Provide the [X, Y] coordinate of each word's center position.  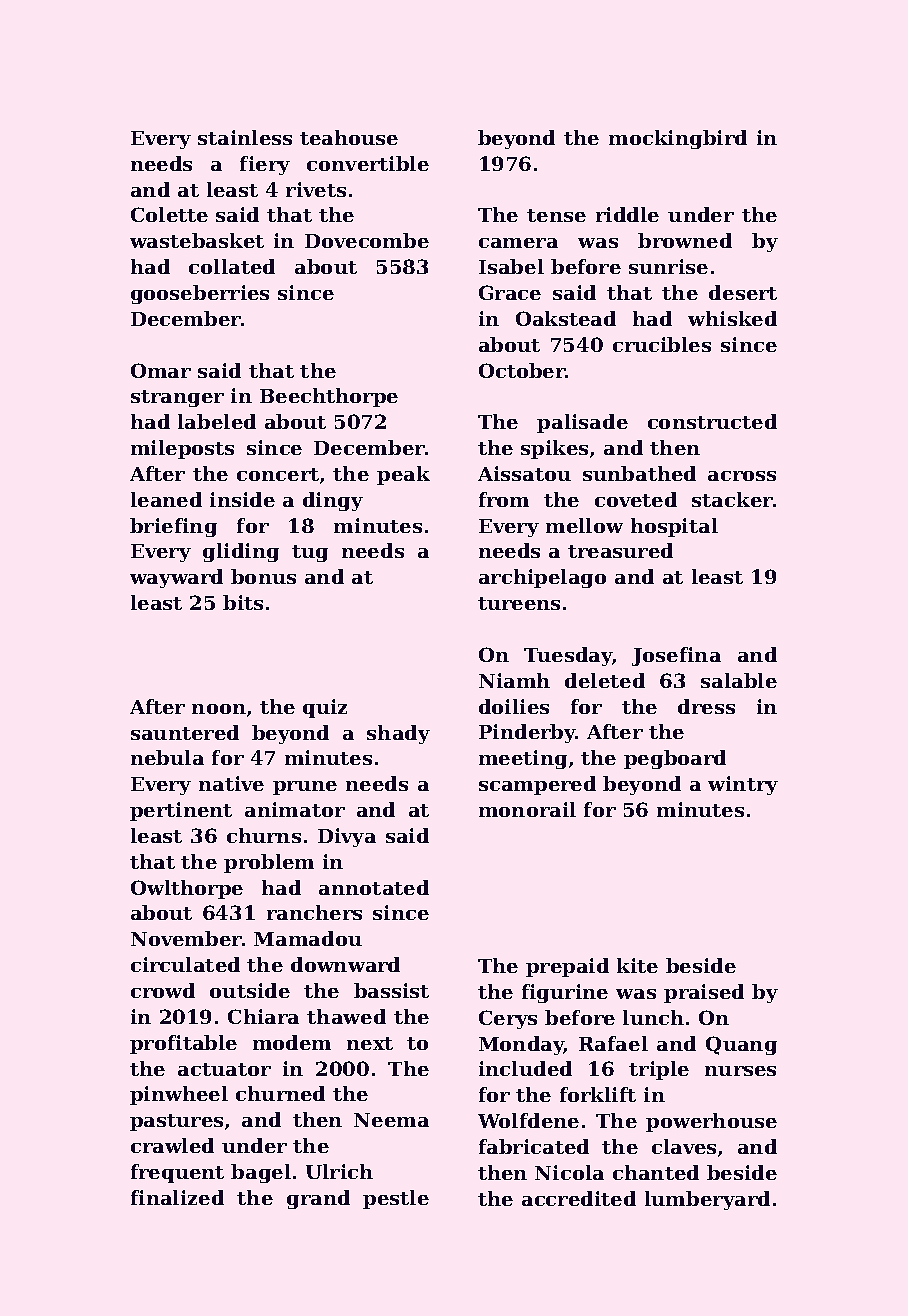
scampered [537, 785]
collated [232, 266]
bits [243, 602]
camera [518, 243]
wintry [743, 785]
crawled [172, 1145]
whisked [732, 318]
